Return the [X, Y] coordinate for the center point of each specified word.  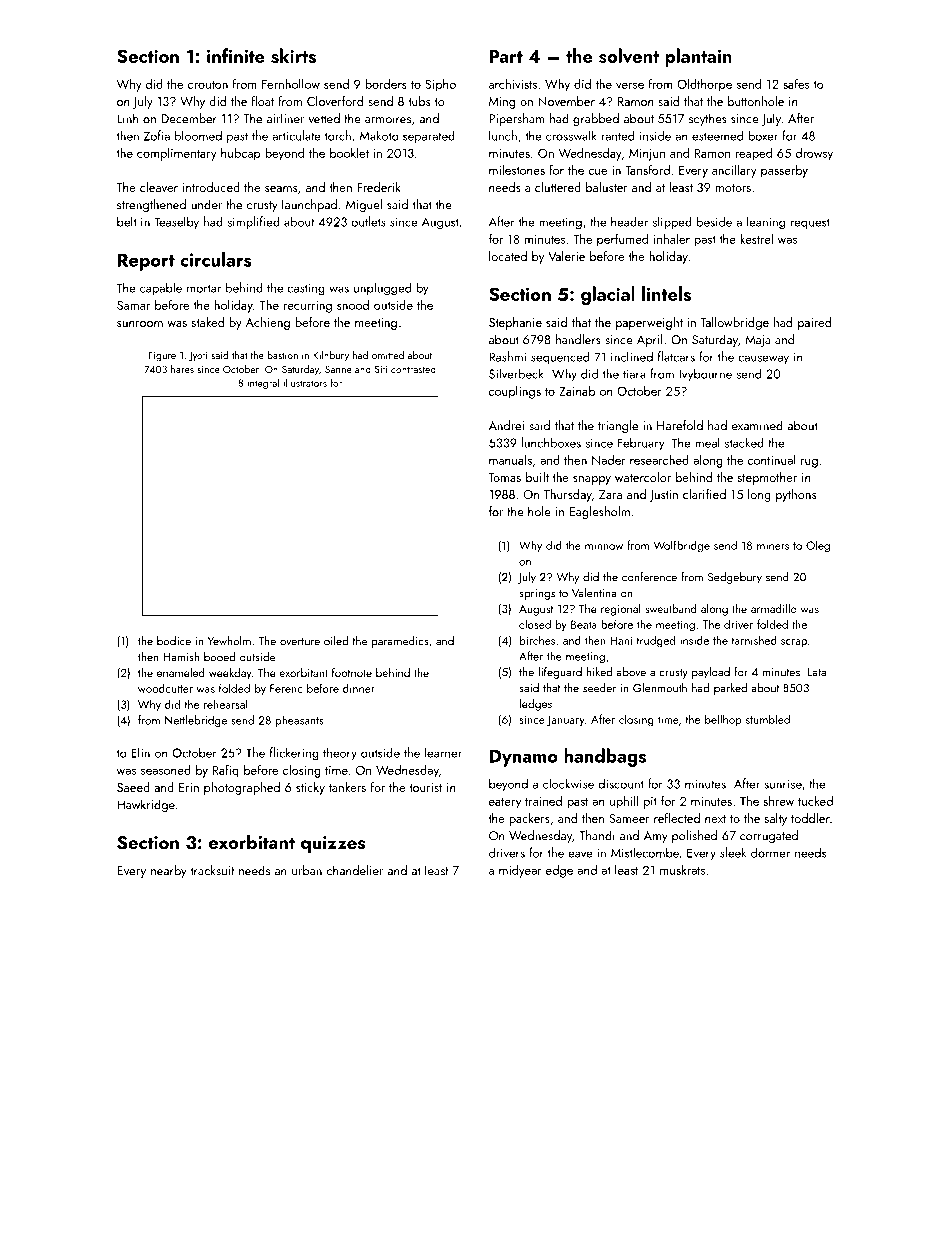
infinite [236, 55]
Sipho [440, 85]
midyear [520, 871]
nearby [169, 871]
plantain [698, 57]
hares [182, 369]
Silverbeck [516, 373]
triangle [618, 426]
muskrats [682, 870]
